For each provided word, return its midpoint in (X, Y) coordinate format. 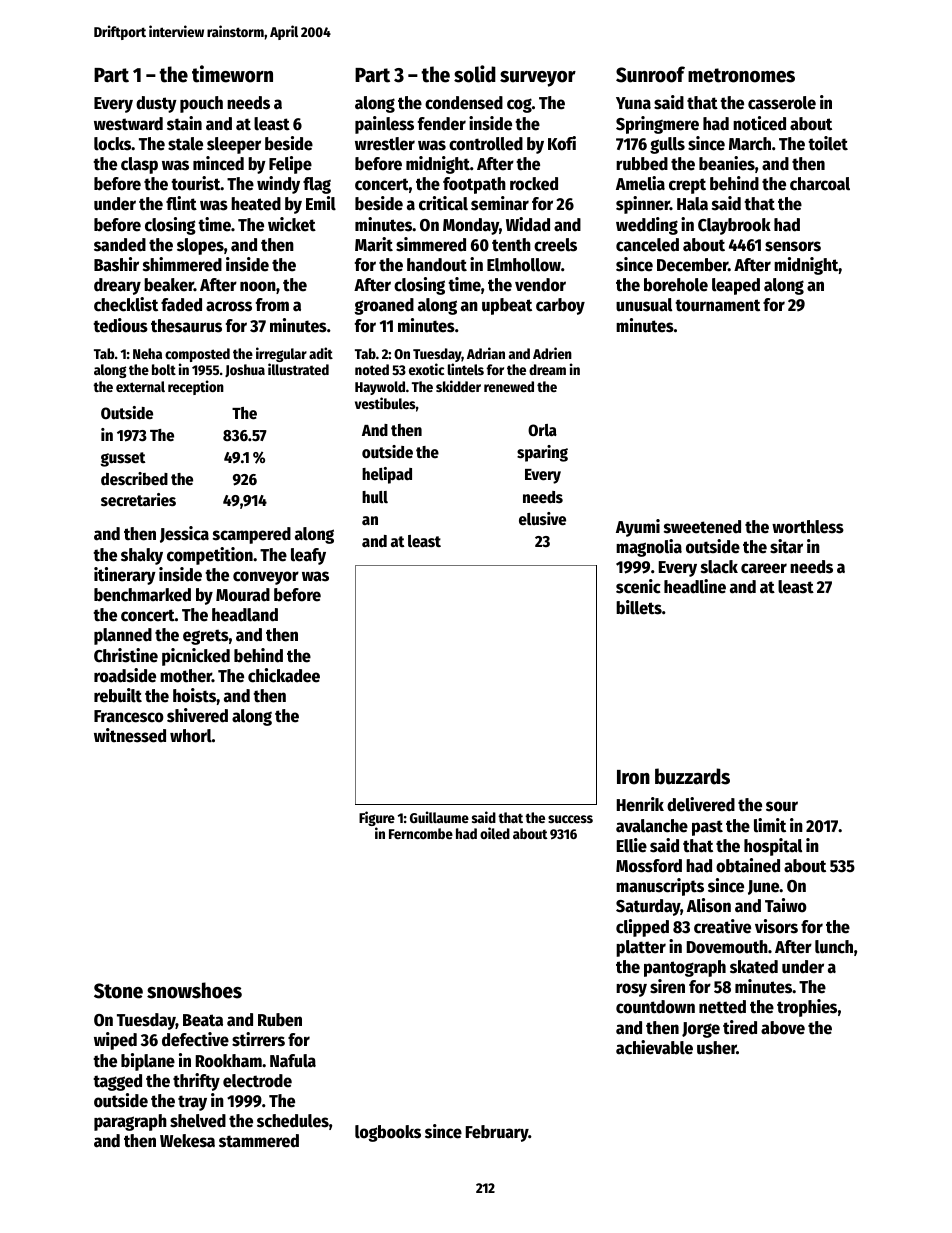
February (497, 1133)
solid (475, 74)
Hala (692, 204)
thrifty (196, 1082)
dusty (156, 104)
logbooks (388, 1133)
